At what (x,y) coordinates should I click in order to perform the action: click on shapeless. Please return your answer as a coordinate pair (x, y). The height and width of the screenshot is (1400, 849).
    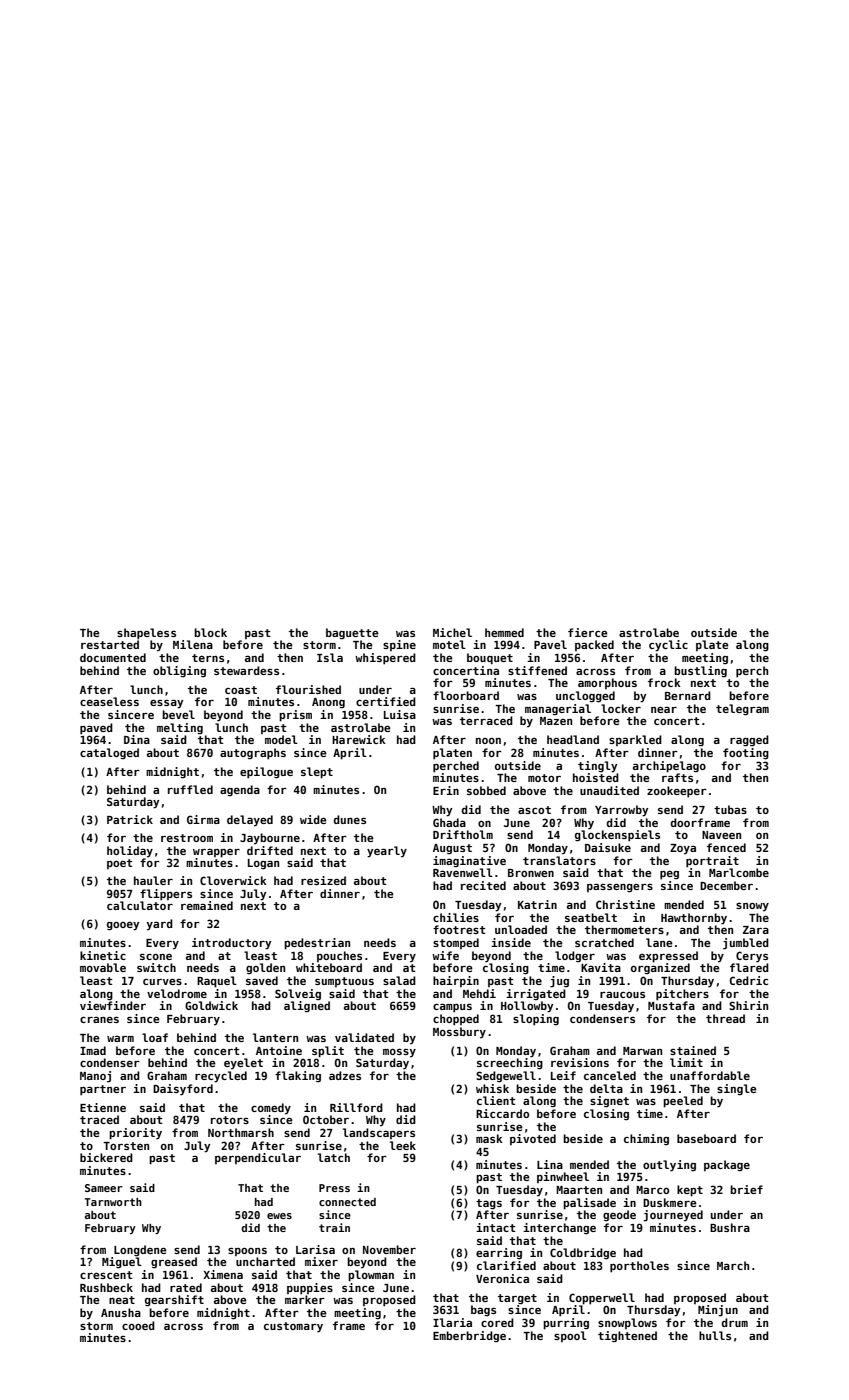
    Looking at the image, I should click on (146, 634).
